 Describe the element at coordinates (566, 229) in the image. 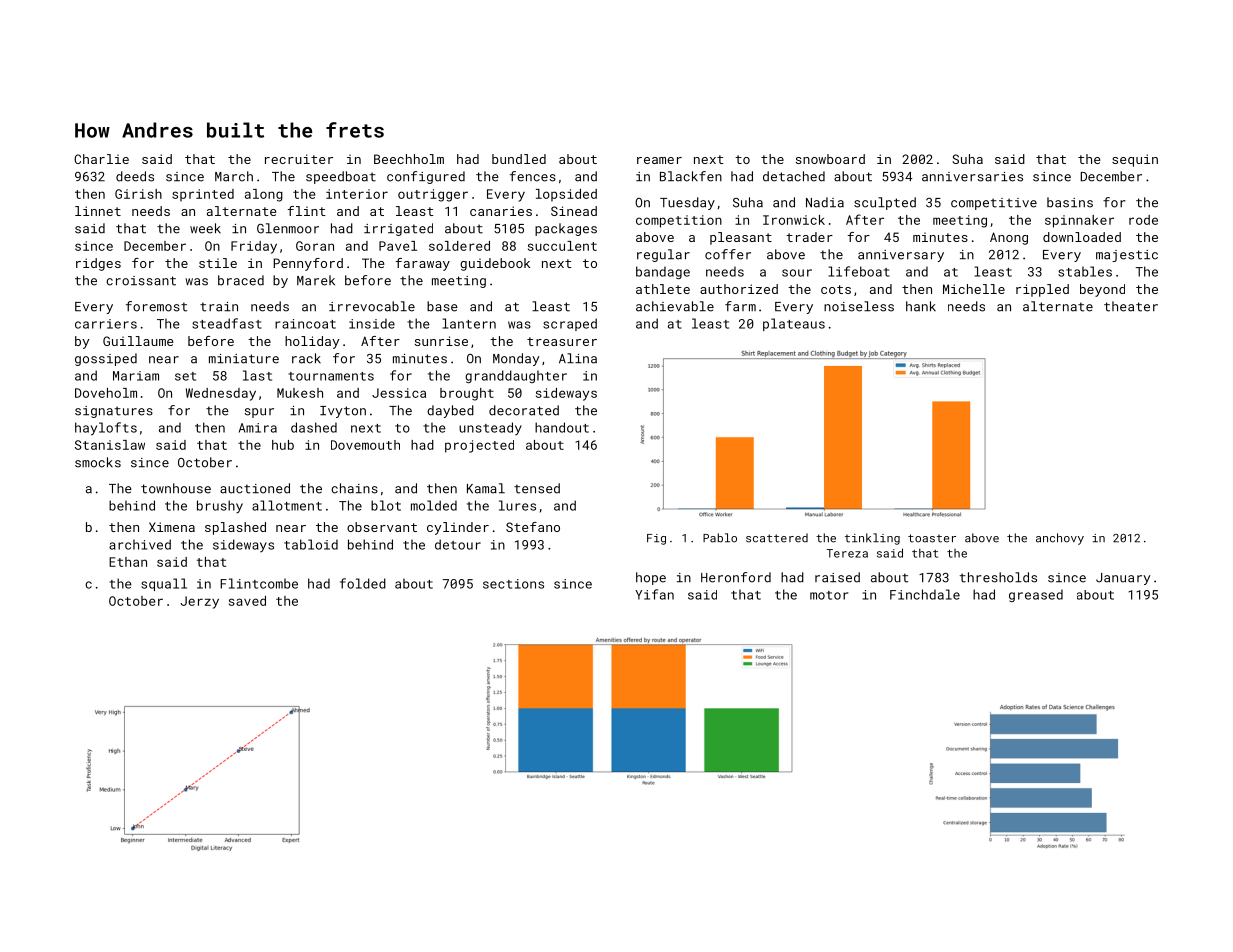

I see `packages` at that location.
